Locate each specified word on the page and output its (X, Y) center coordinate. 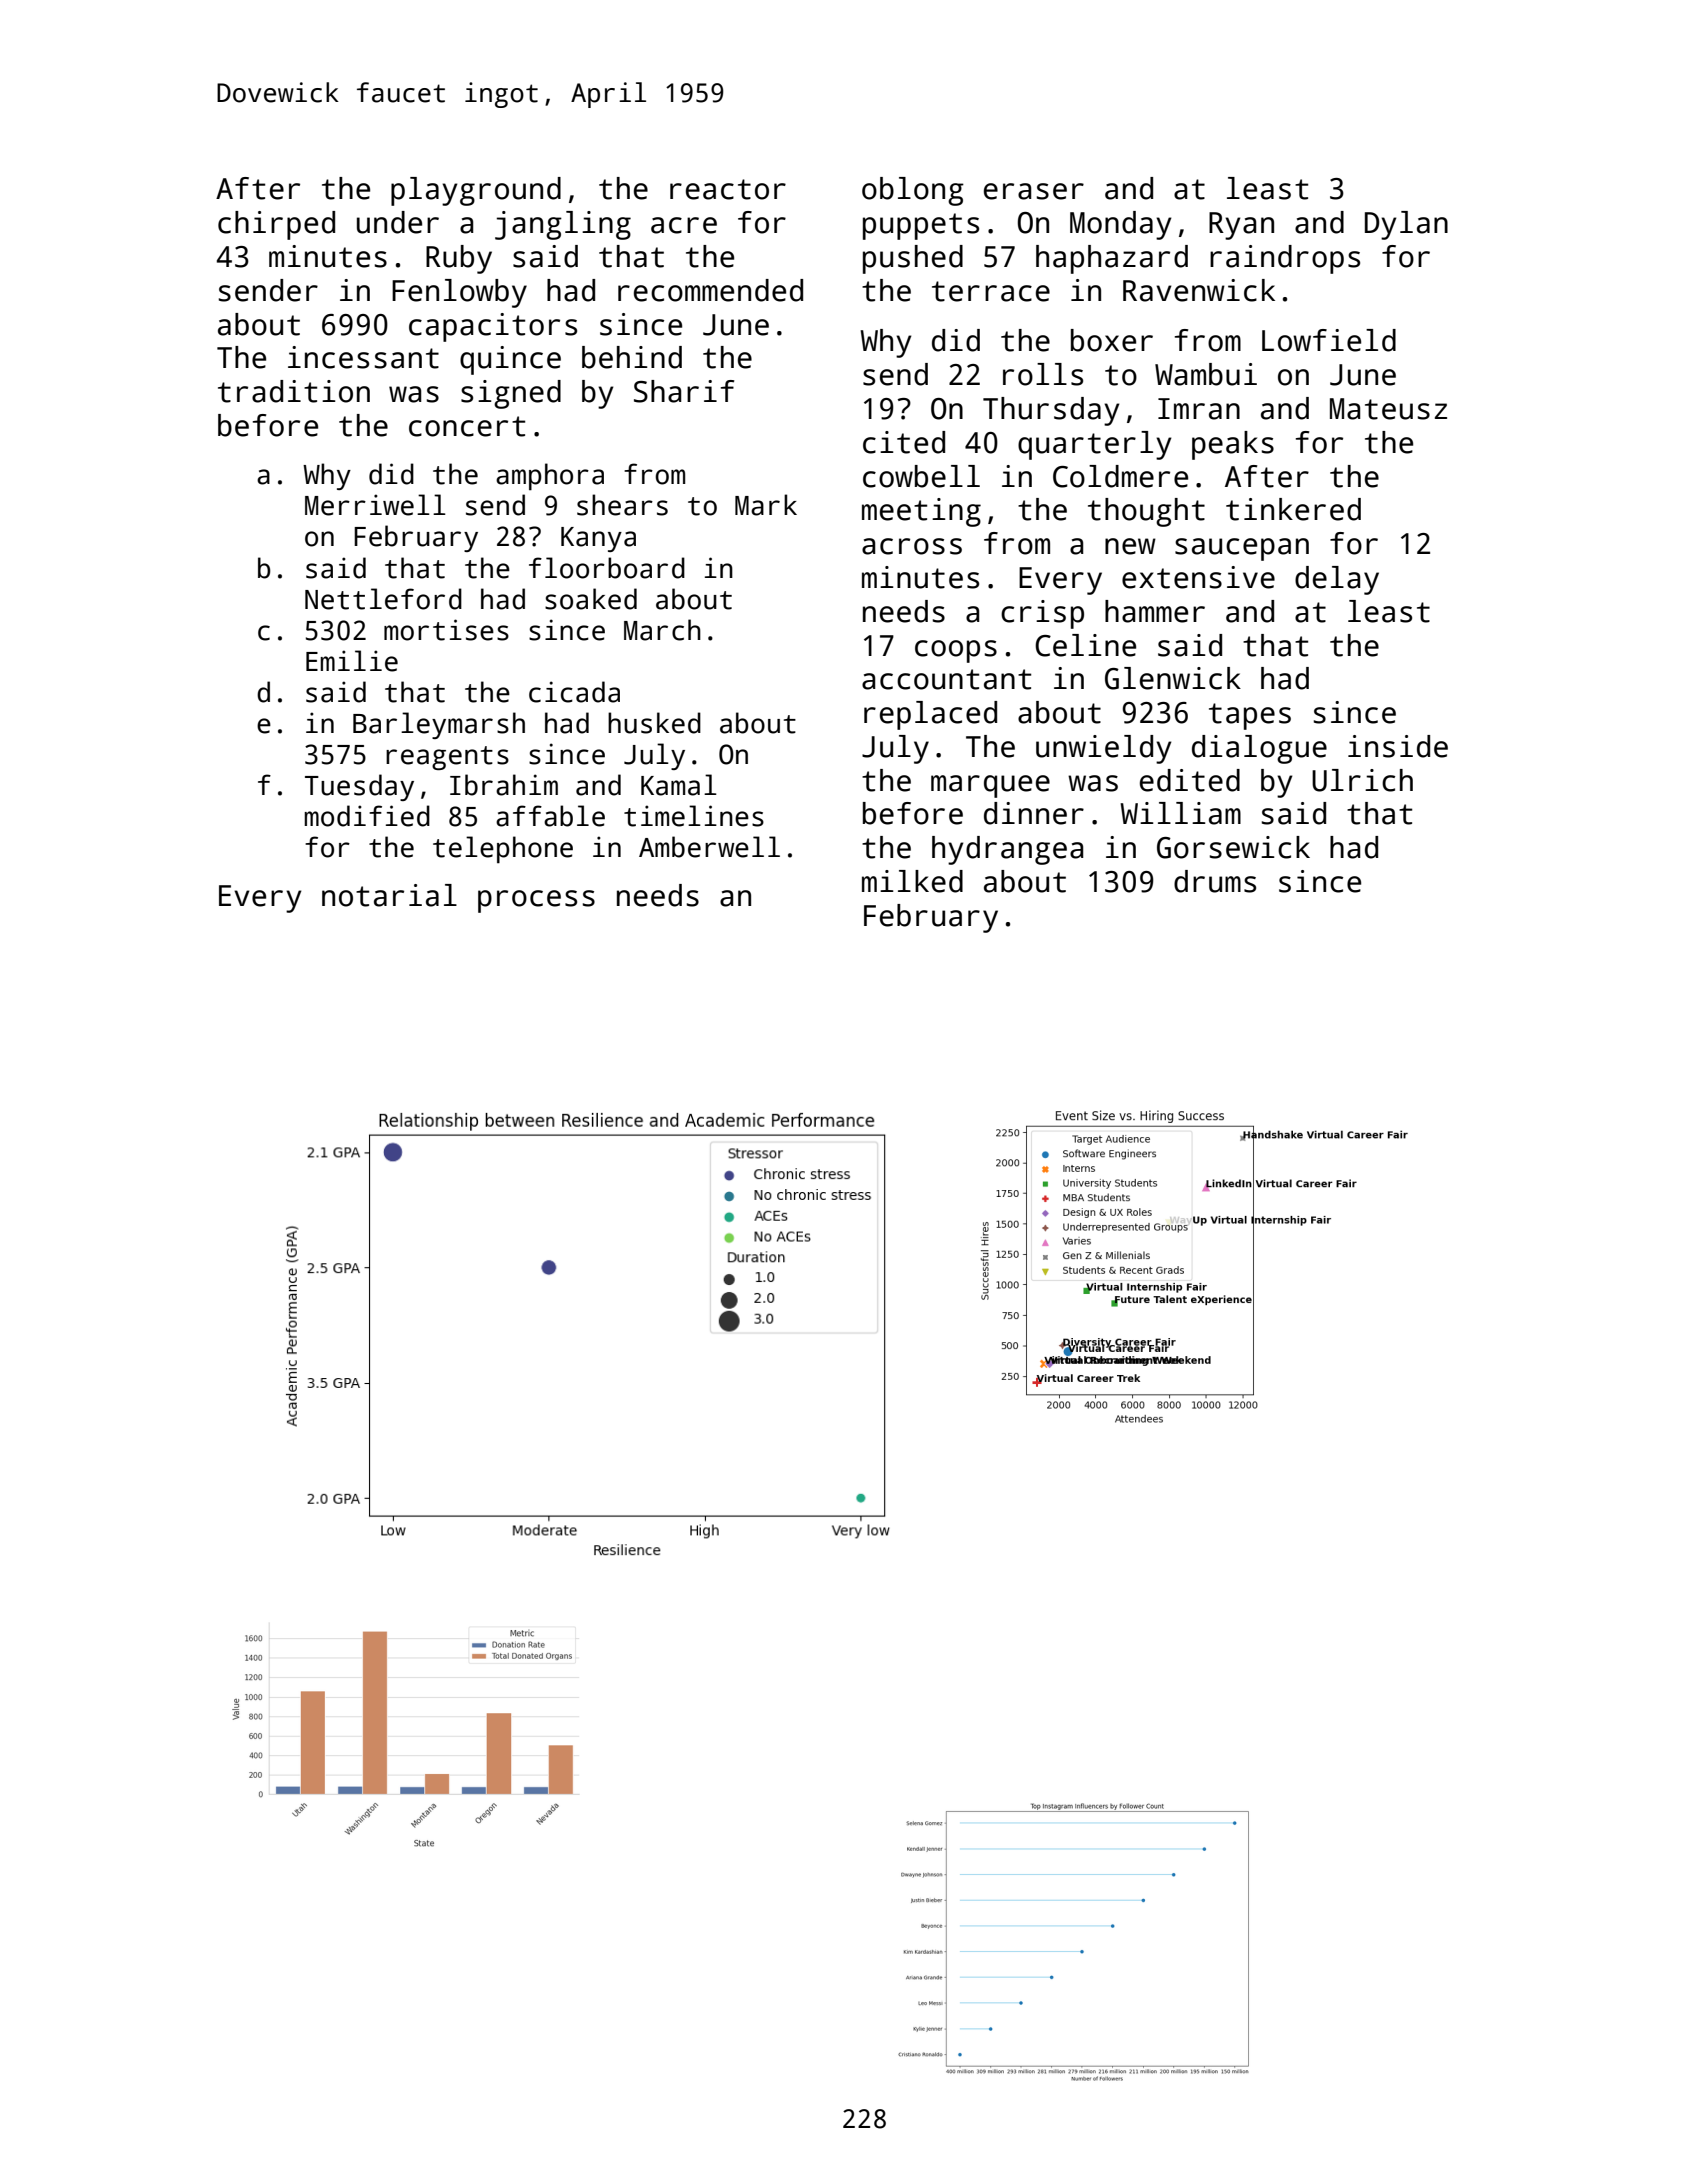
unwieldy (1103, 749)
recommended (710, 290)
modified (367, 816)
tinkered (1293, 509)
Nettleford (383, 599)
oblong (913, 191)
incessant (363, 357)
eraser (1034, 191)
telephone (503, 849)
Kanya (598, 539)
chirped (276, 225)
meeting (921, 512)
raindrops (1285, 259)
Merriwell (375, 505)
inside (1398, 746)
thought (1146, 512)
